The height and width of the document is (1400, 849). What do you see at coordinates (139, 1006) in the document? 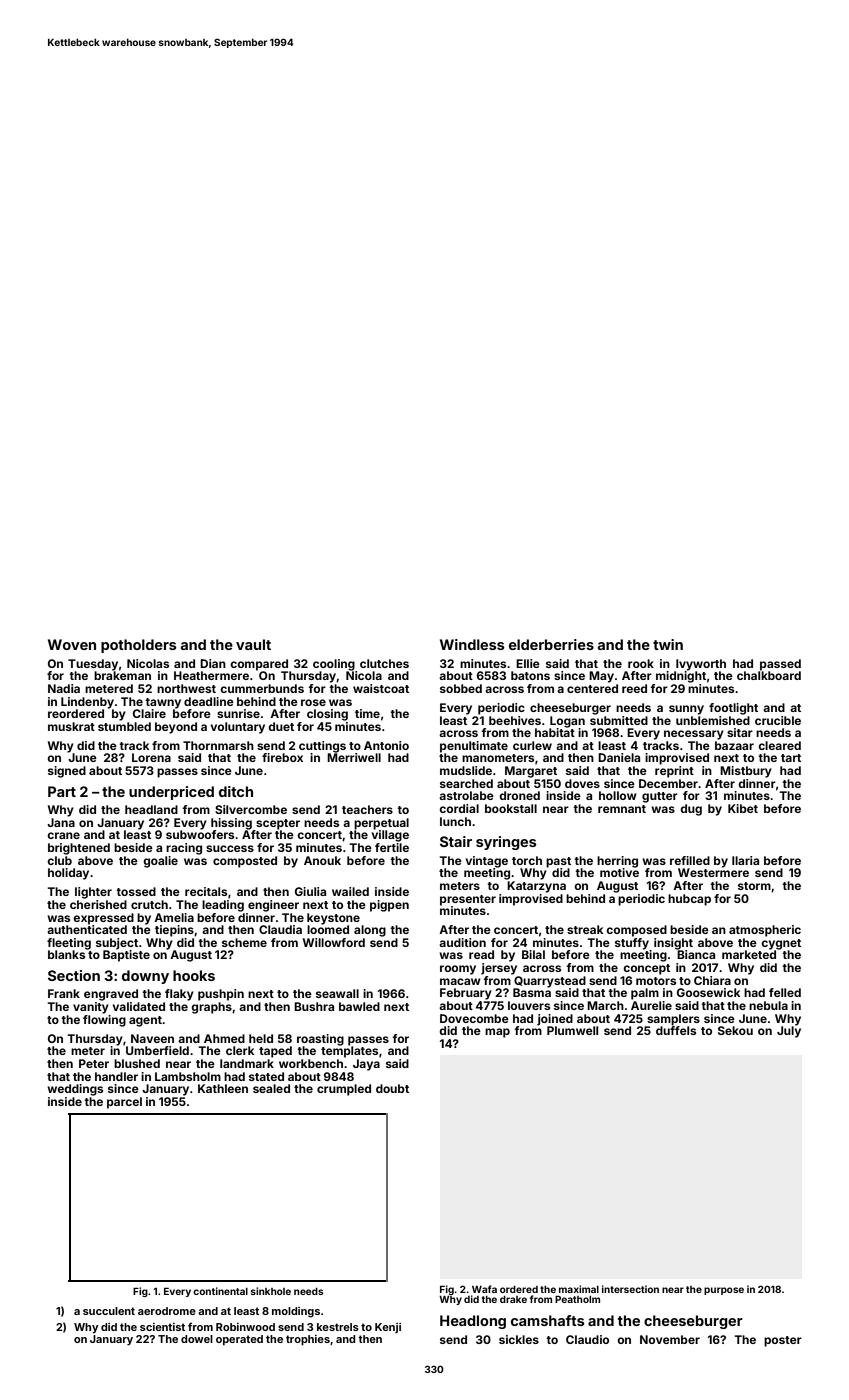
I see `validated` at bounding box center [139, 1006].
